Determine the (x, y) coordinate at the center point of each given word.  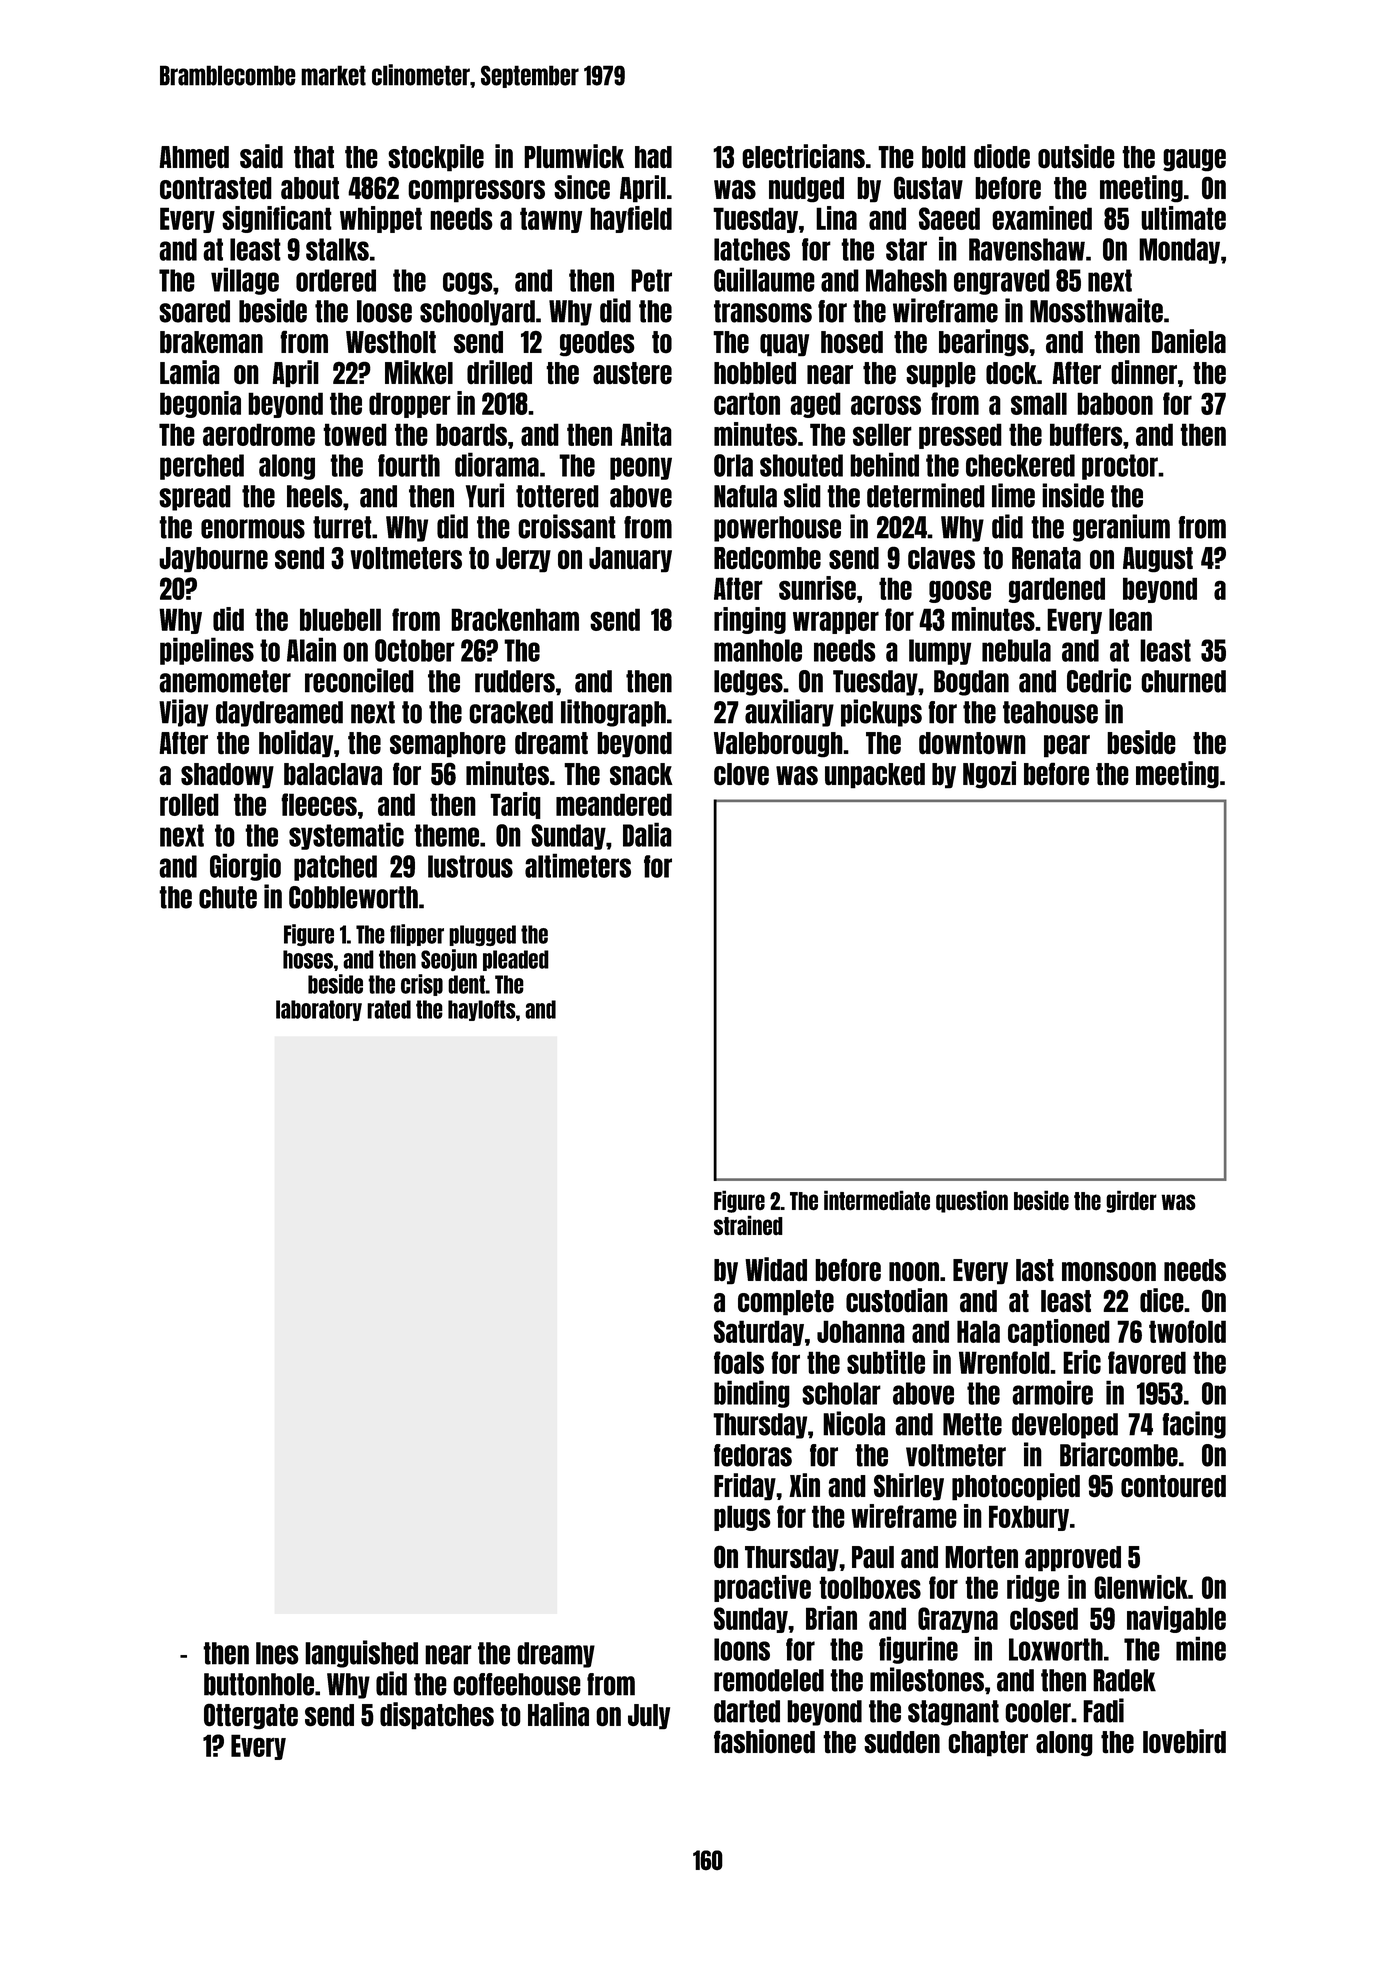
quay (784, 345)
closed (1044, 1618)
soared (194, 311)
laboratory (319, 1010)
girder (1131, 1201)
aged (815, 405)
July (649, 1717)
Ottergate (251, 1716)
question (972, 1201)
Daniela (1189, 341)
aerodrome (259, 434)
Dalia (647, 834)
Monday (1179, 251)
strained (748, 1225)
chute (228, 897)
